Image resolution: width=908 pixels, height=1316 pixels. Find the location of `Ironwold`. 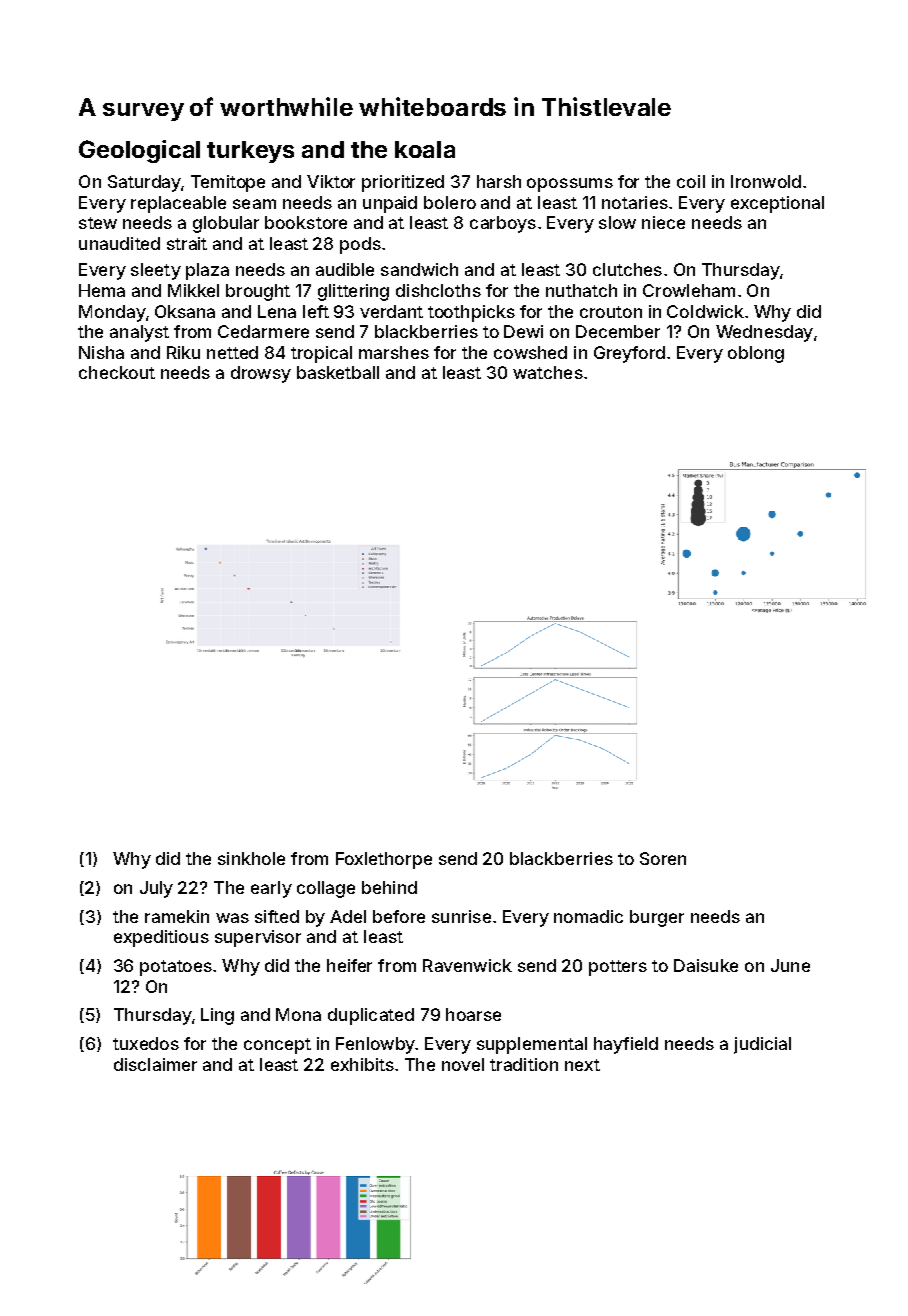

Ironwold is located at coordinates (766, 181).
